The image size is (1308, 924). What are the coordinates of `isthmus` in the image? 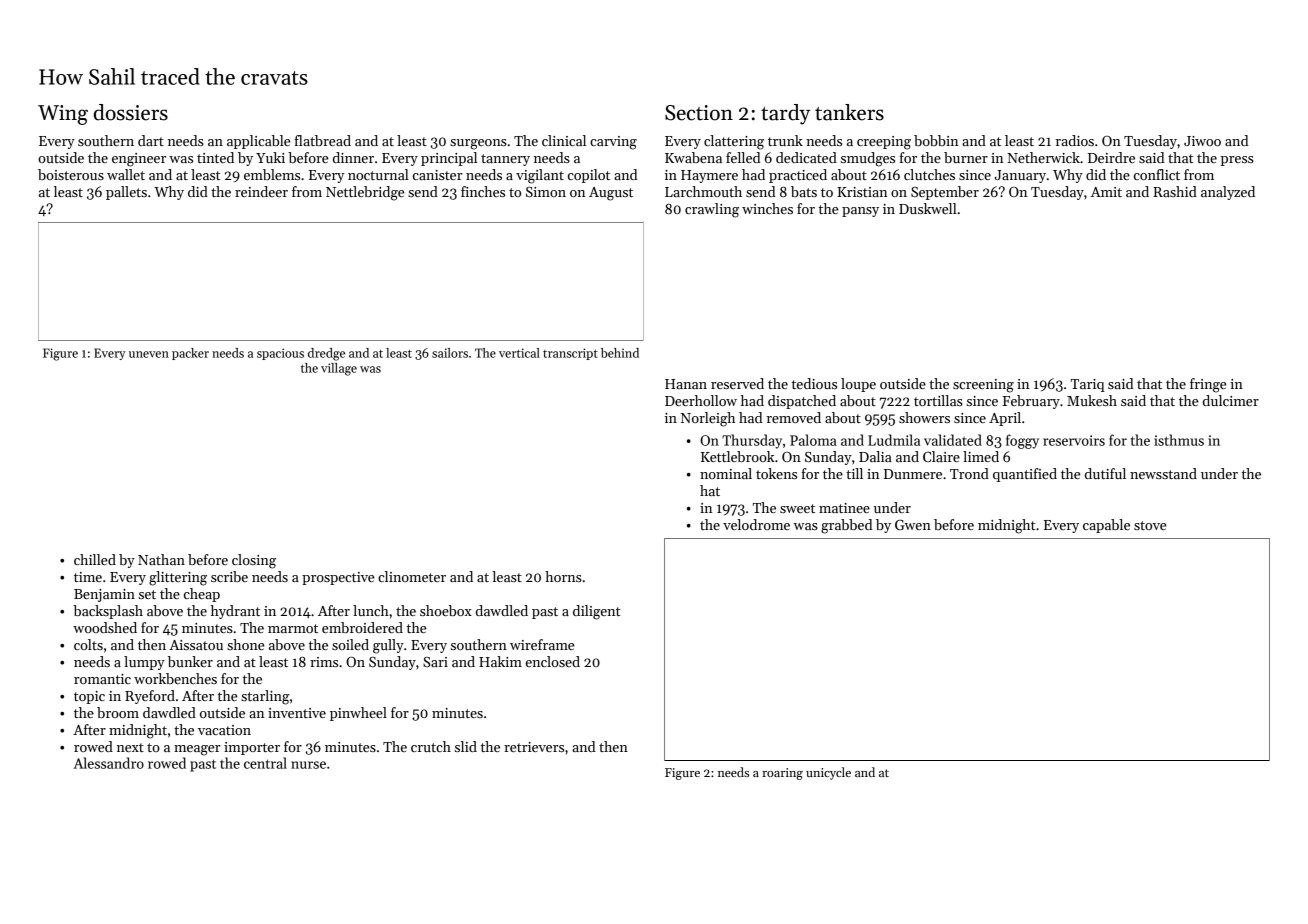 It's located at (1179, 440).
